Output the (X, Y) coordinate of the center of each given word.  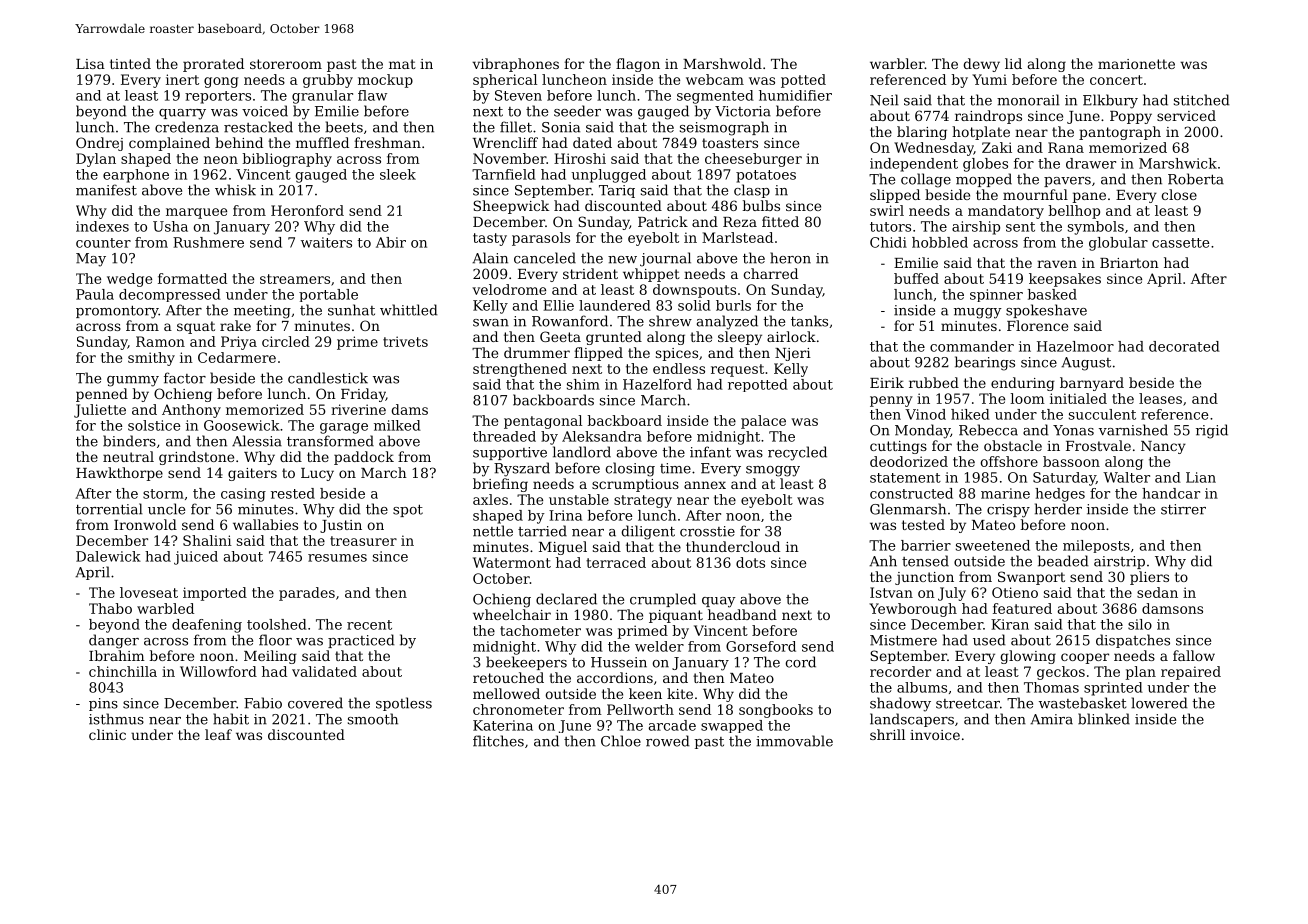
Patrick (663, 221)
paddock (364, 458)
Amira (1051, 719)
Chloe (621, 741)
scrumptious (635, 485)
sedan (1157, 592)
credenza (187, 127)
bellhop (1074, 212)
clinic (107, 734)
